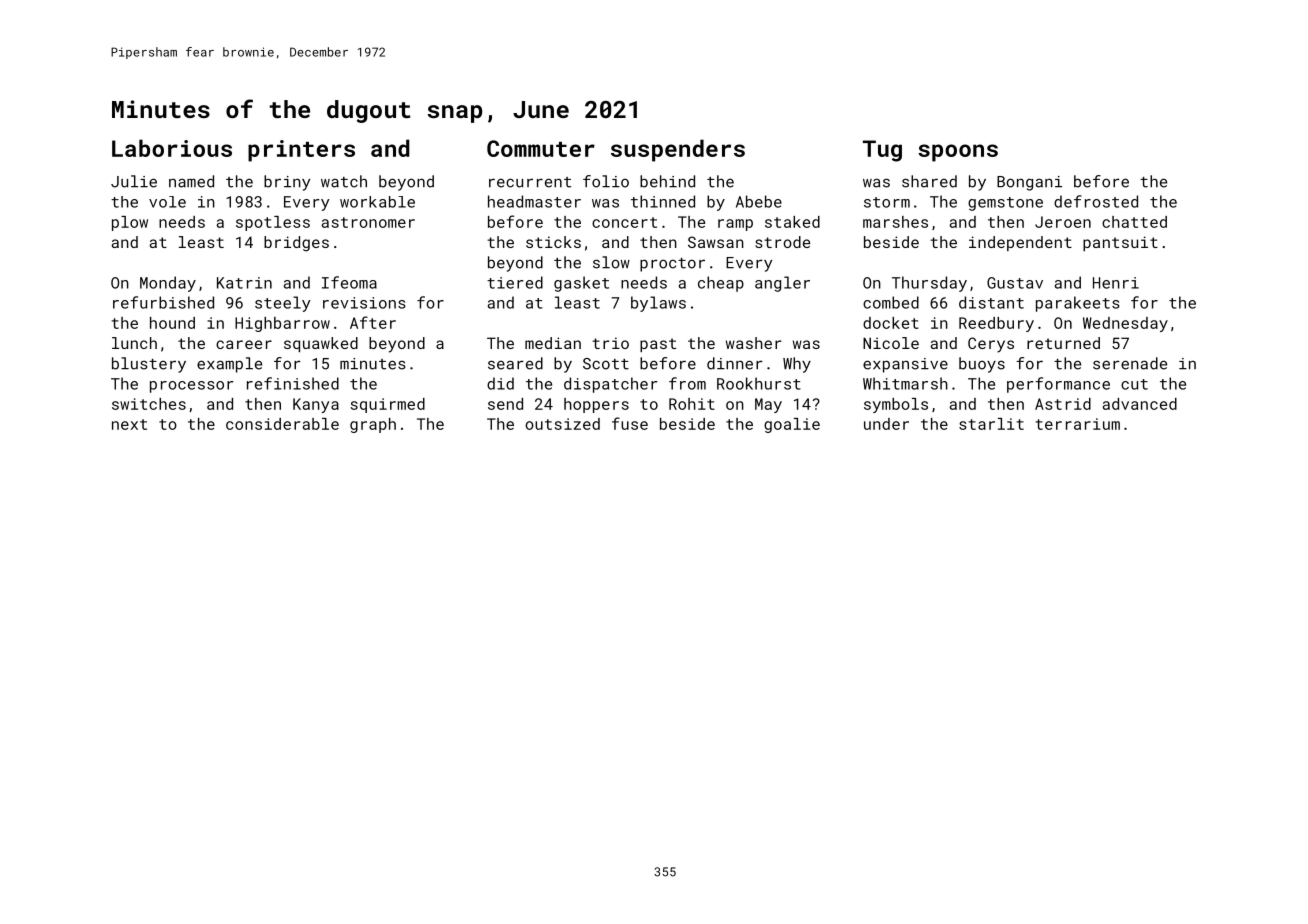  I want to click on Laborious, so click(172, 148).
